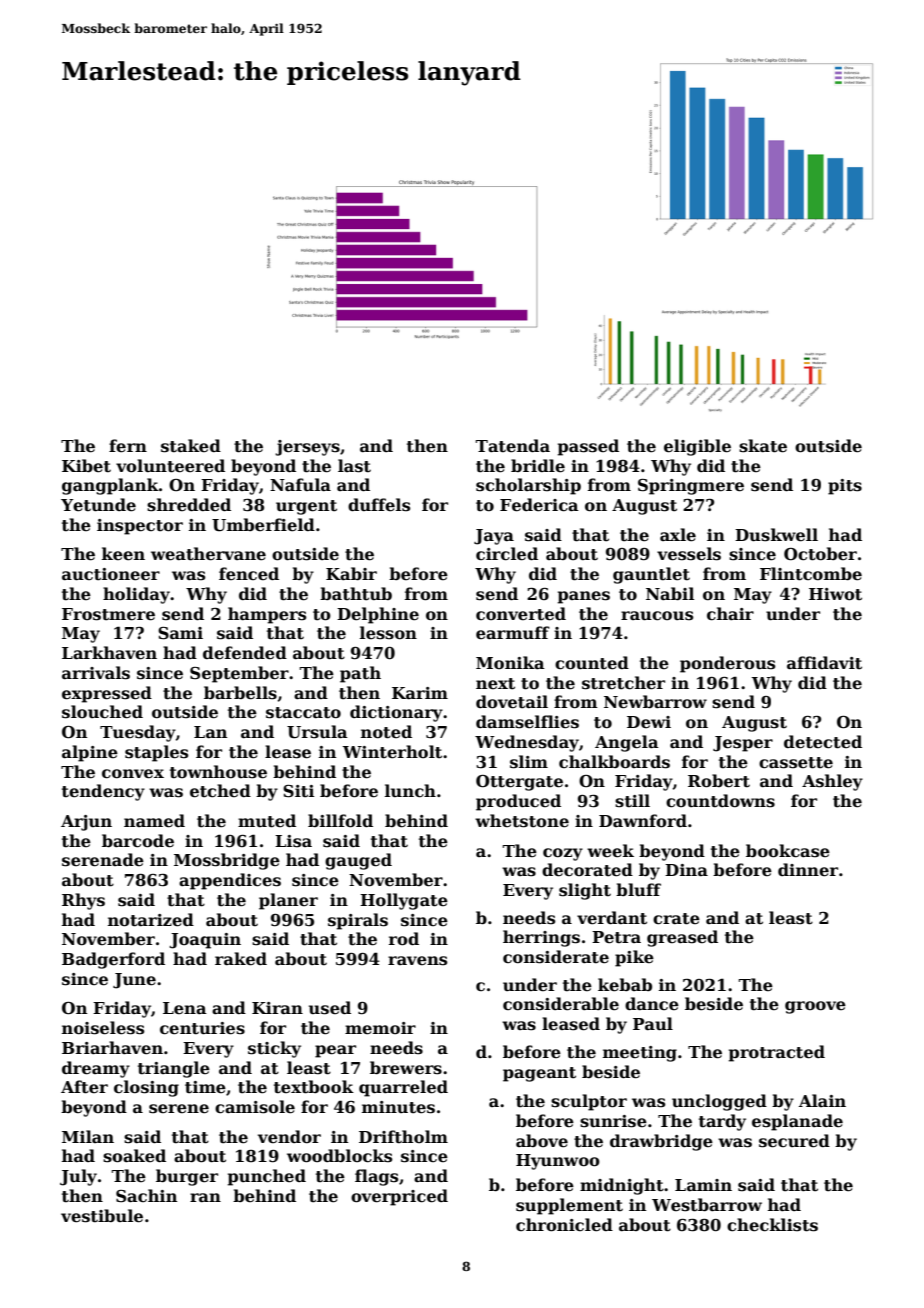 This screenshot has height=1308, width=924. I want to click on last, so click(354, 466).
